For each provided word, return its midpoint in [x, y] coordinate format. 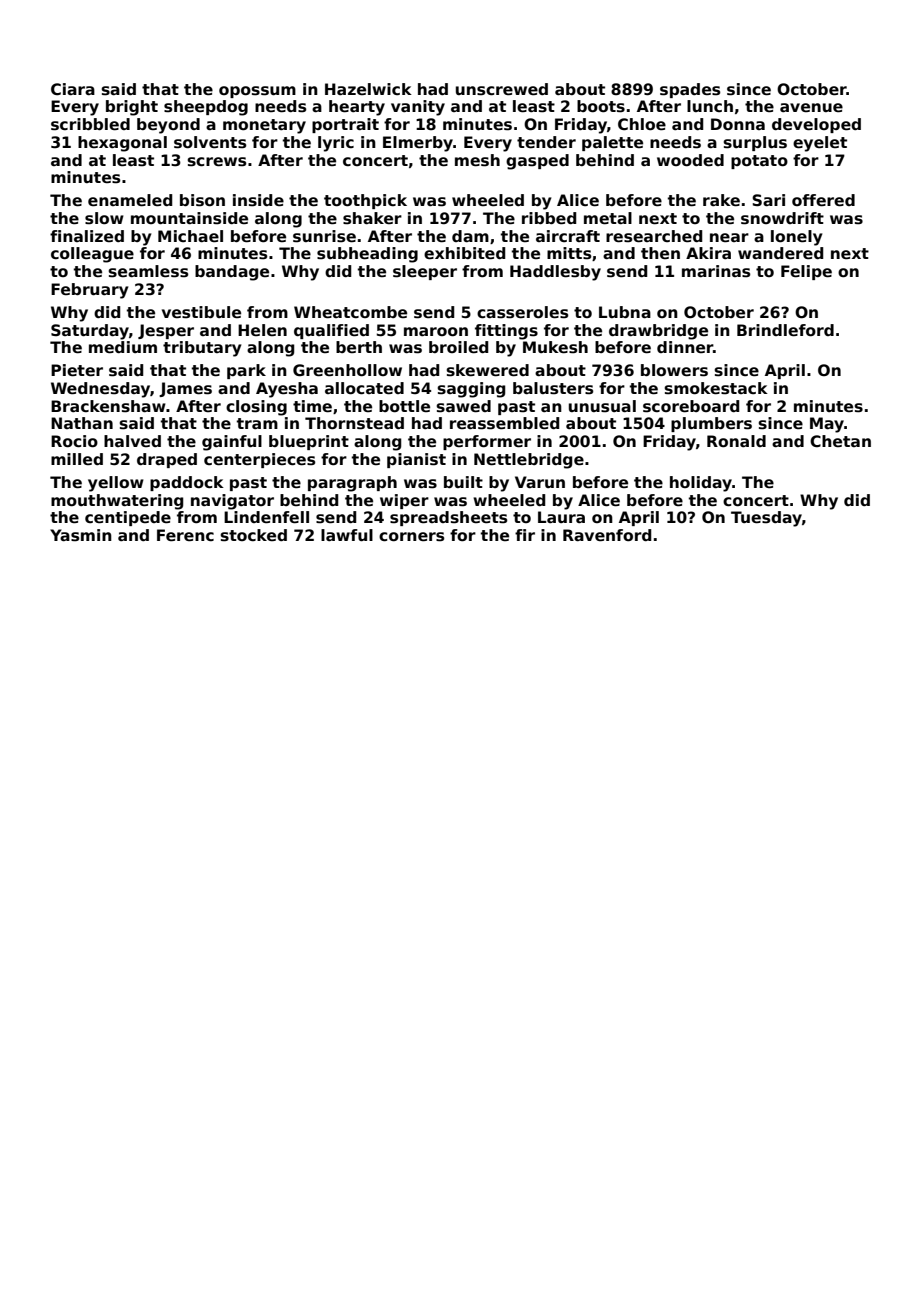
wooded [690, 160]
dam [470, 236]
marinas [716, 271]
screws [217, 162]
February [89, 291]
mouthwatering [117, 502]
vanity [418, 108]
